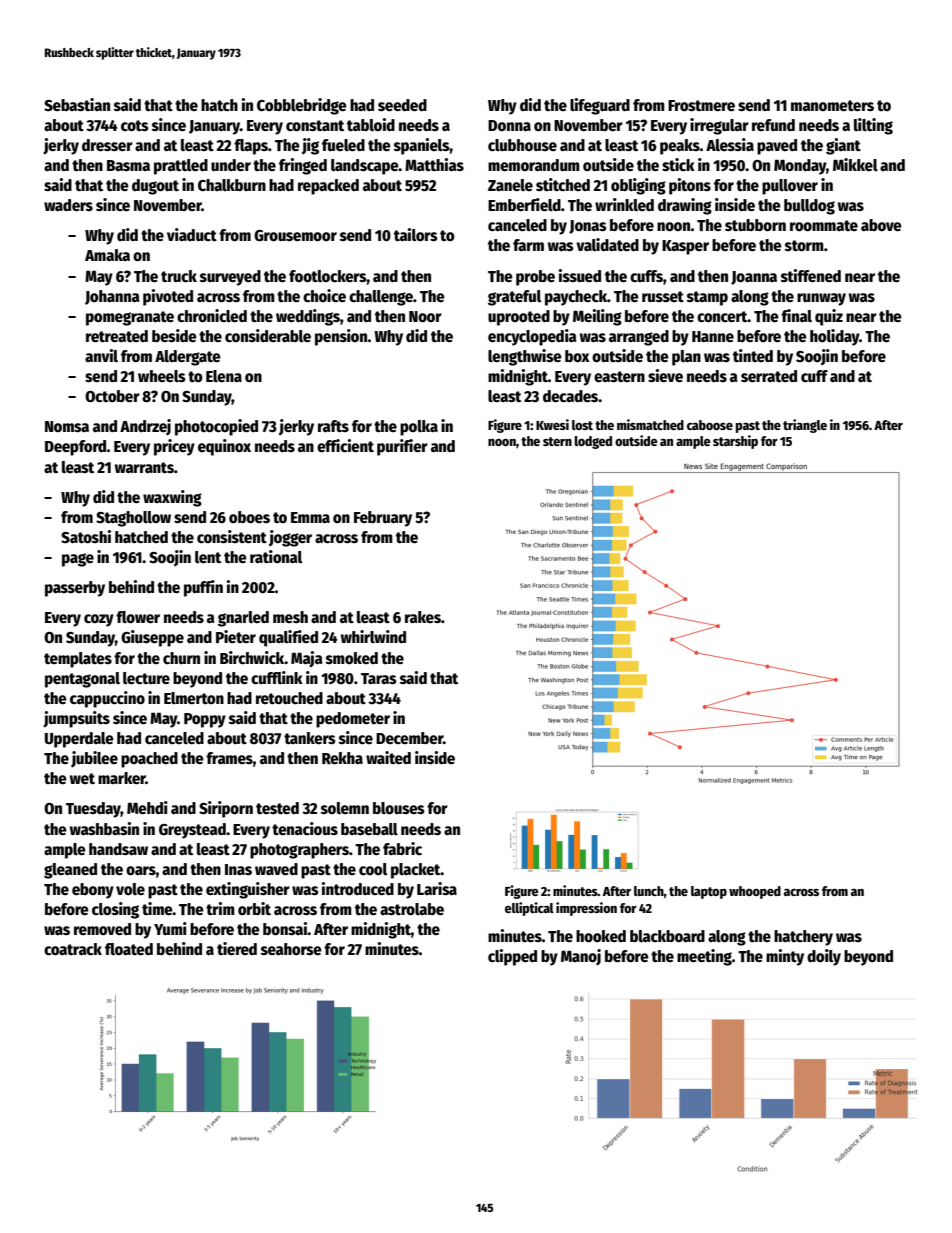 This screenshot has height=1233, width=952. Describe the element at coordinates (399, 808) in the screenshot. I see `blouses` at that location.
